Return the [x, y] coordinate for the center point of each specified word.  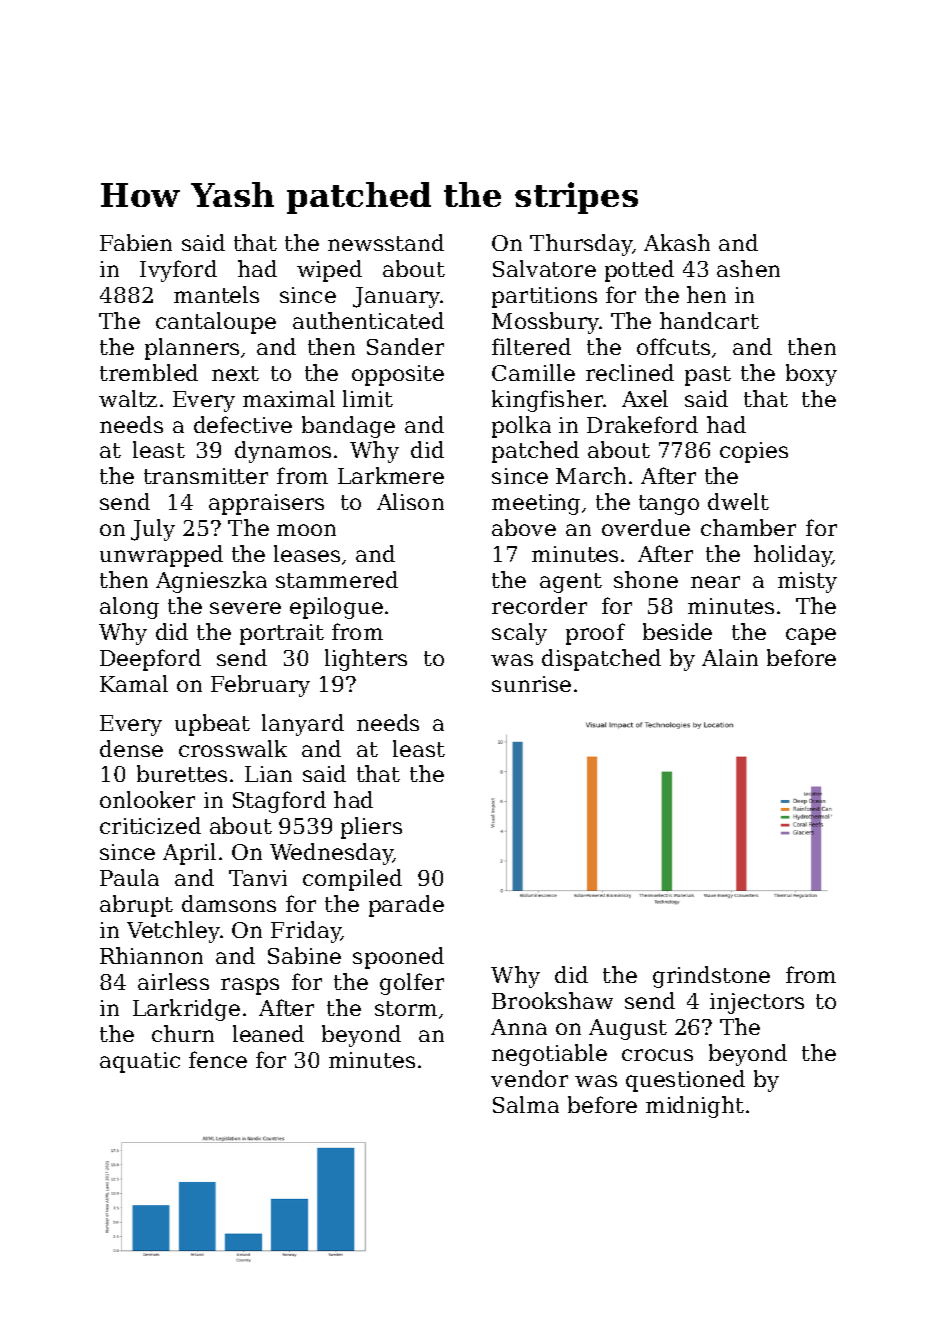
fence [218, 1059]
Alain [730, 657]
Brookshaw [552, 1000]
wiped [329, 271]
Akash [677, 242]
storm [406, 1008]
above [524, 527]
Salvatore [544, 268]
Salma [526, 1104]
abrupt [136, 906]
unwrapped [161, 556]
